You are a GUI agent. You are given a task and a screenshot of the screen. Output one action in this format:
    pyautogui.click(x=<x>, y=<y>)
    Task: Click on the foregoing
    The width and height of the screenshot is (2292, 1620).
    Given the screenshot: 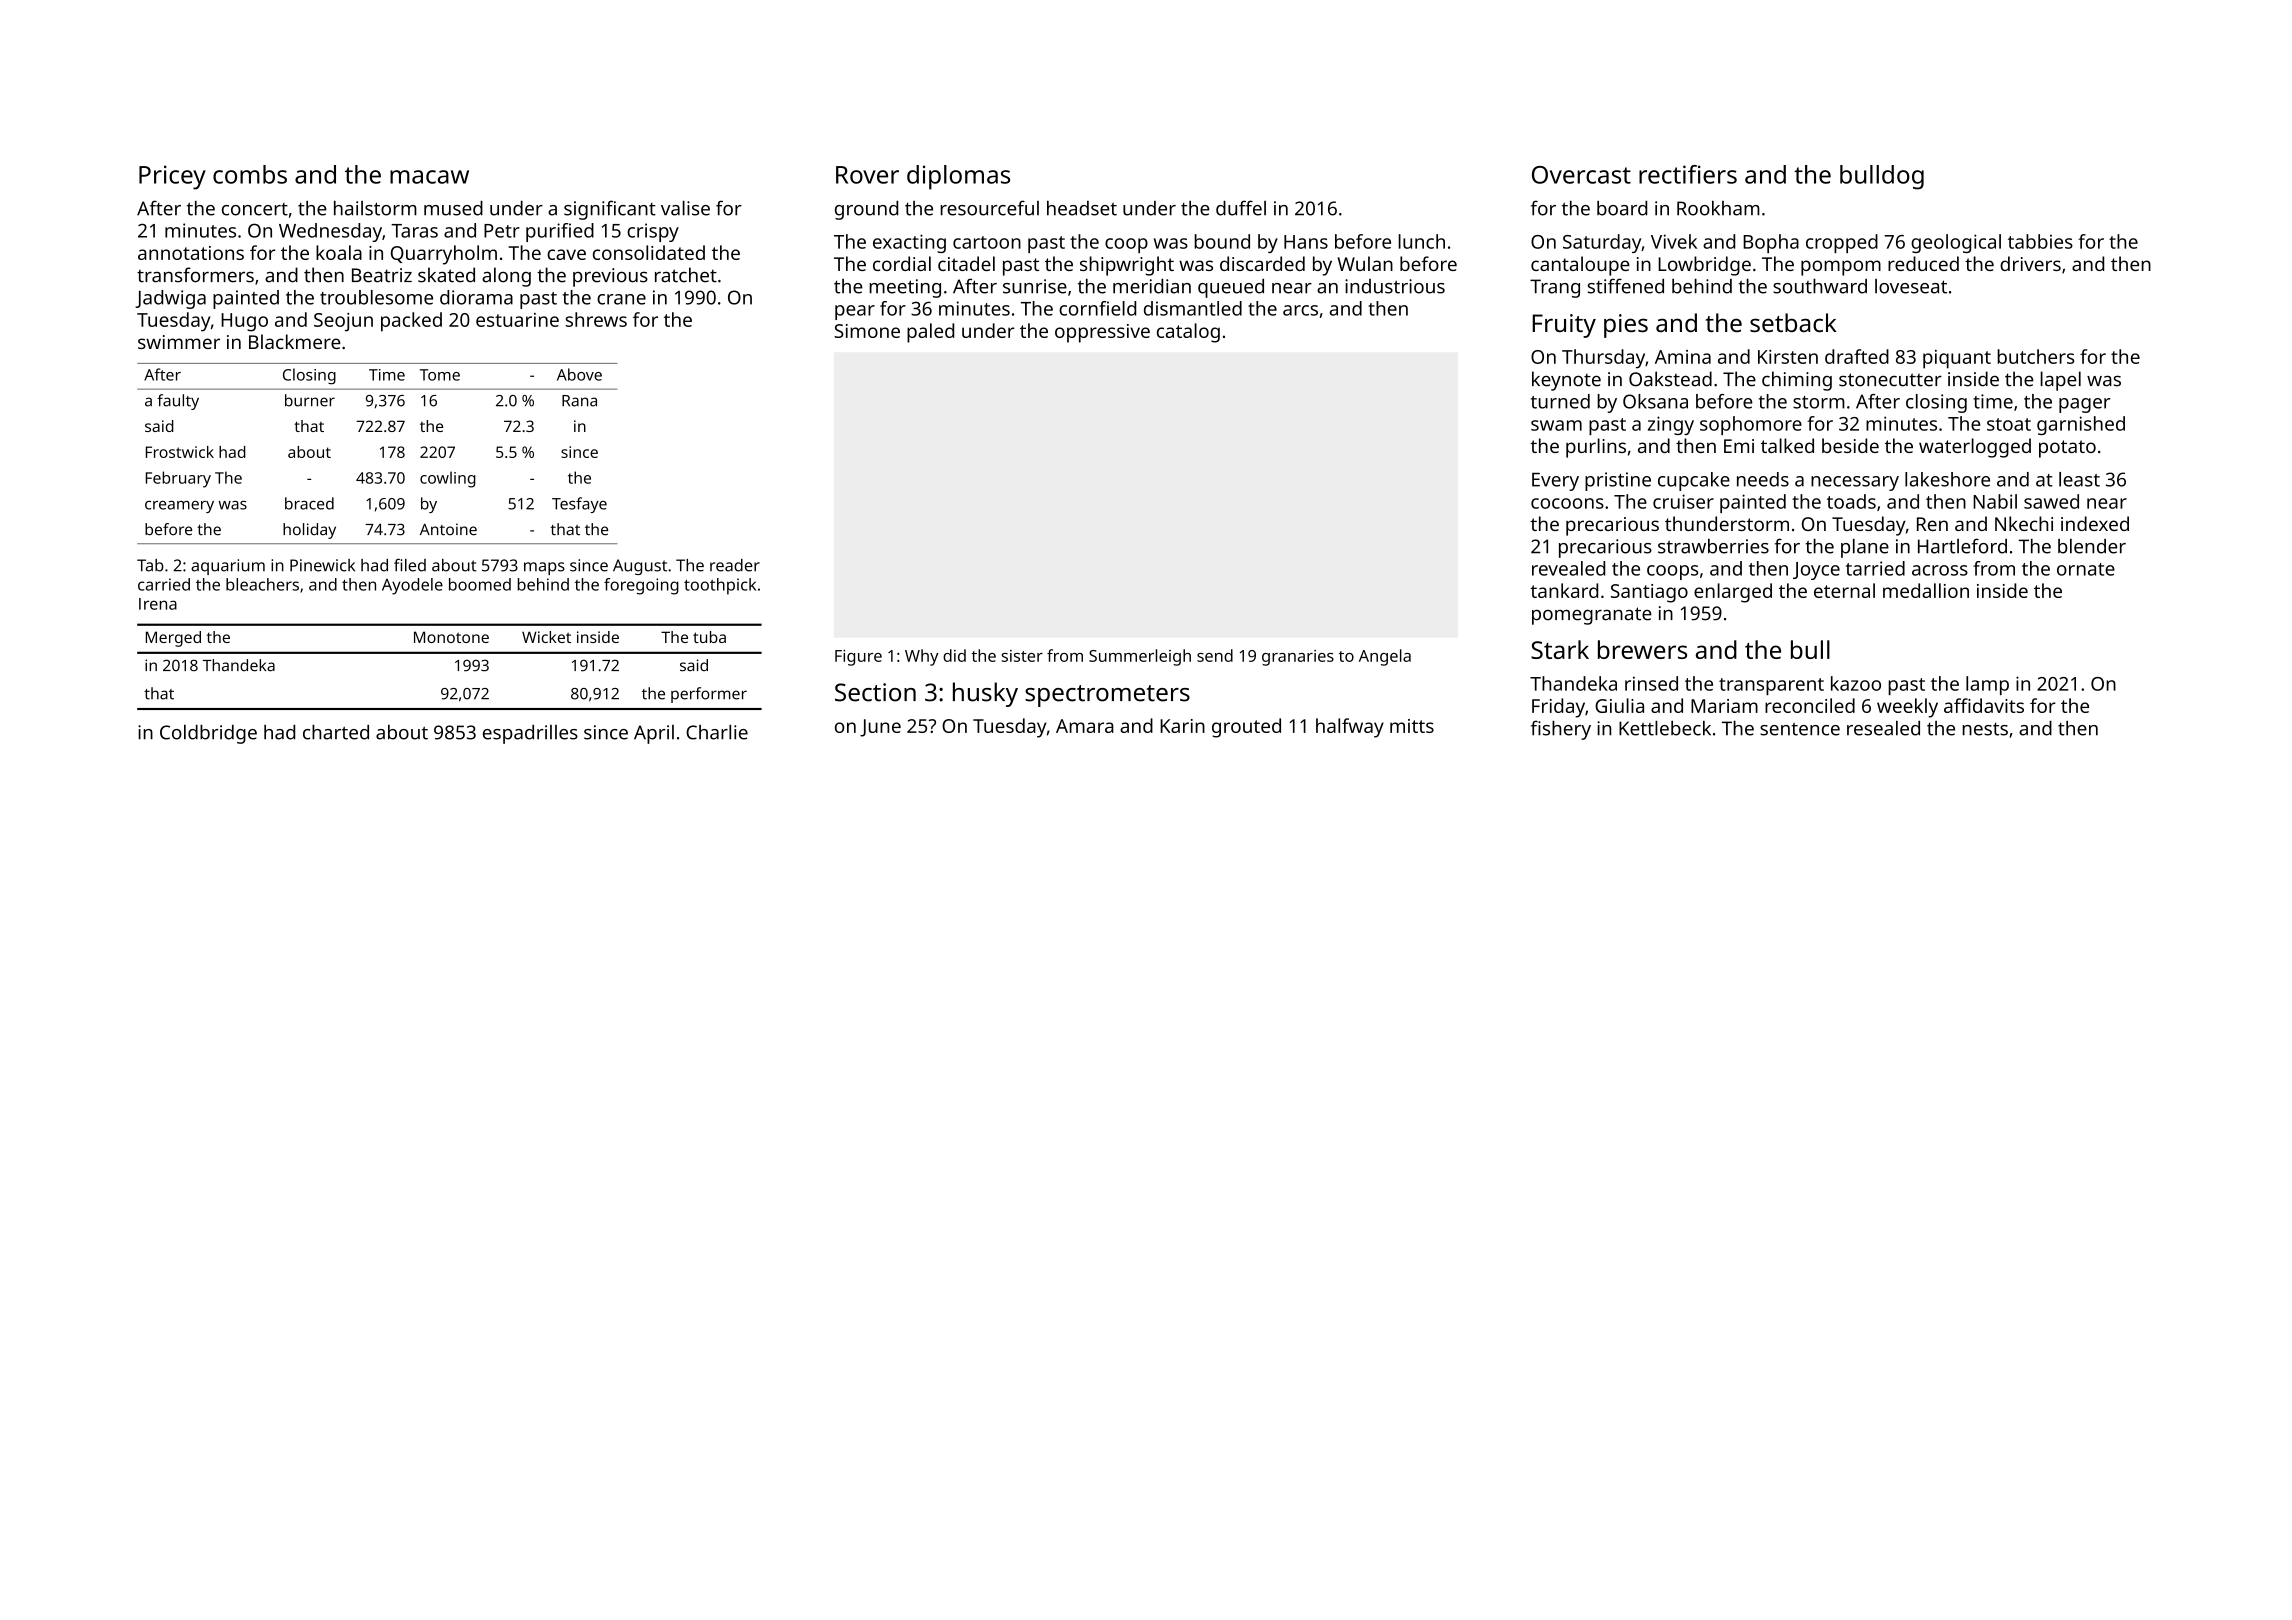 What is the action you would take?
    pyautogui.click(x=641, y=586)
